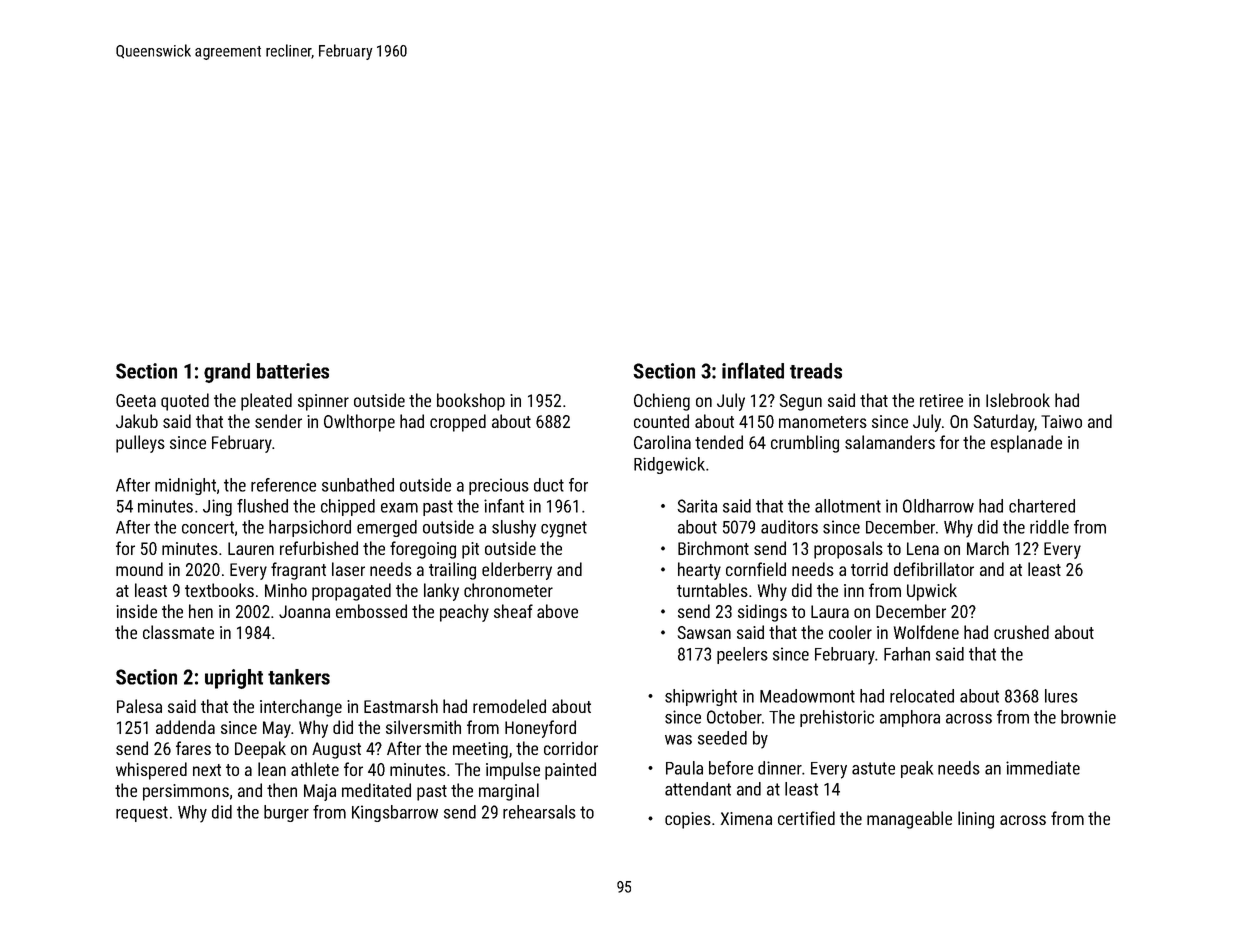 This document has height=952, width=1233. What do you see at coordinates (669, 465) in the document?
I see `Ridgewick` at bounding box center [669, 465].
